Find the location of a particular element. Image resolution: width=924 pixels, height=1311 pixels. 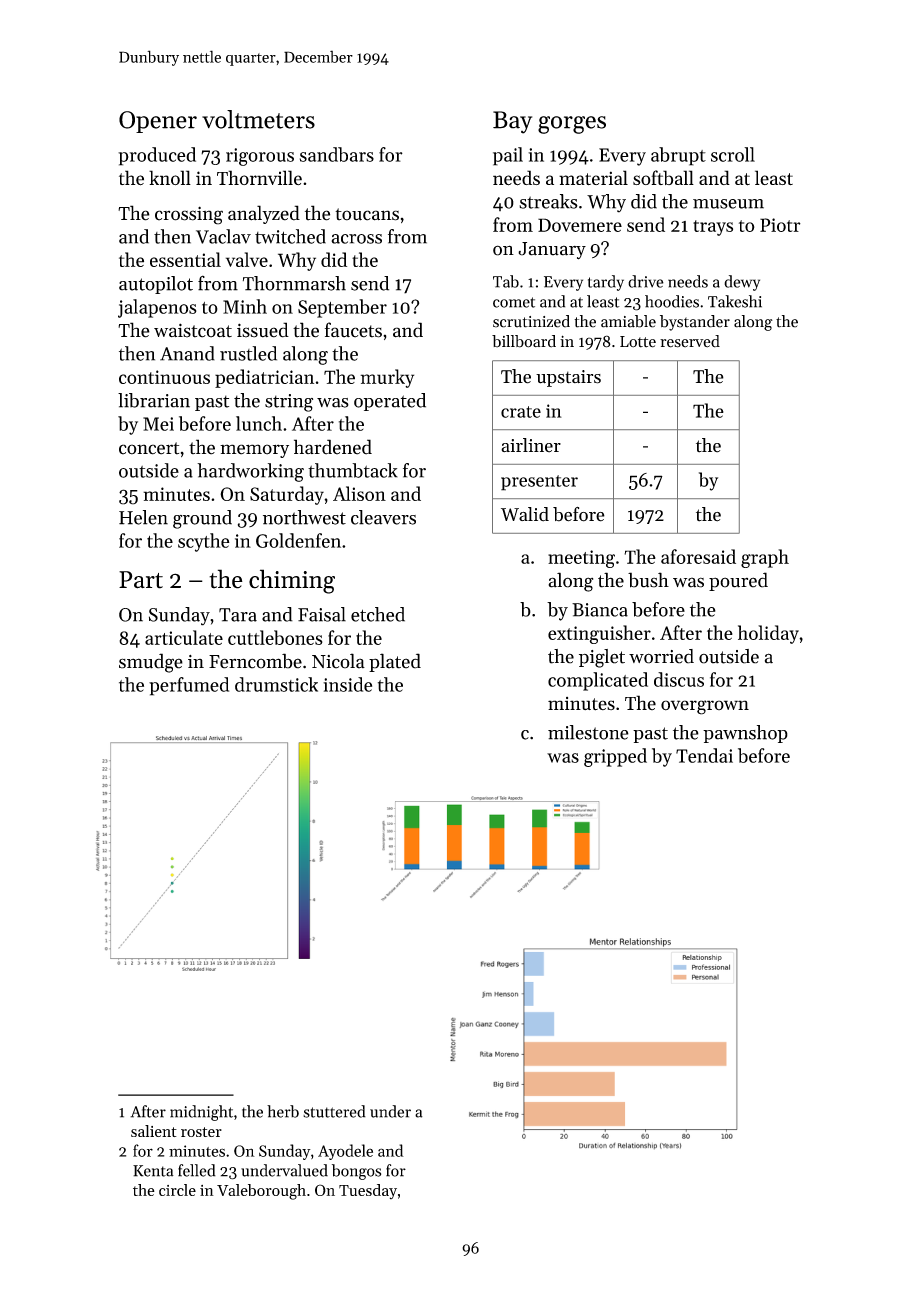

stuttered is located at coordinates (334, 1111).
